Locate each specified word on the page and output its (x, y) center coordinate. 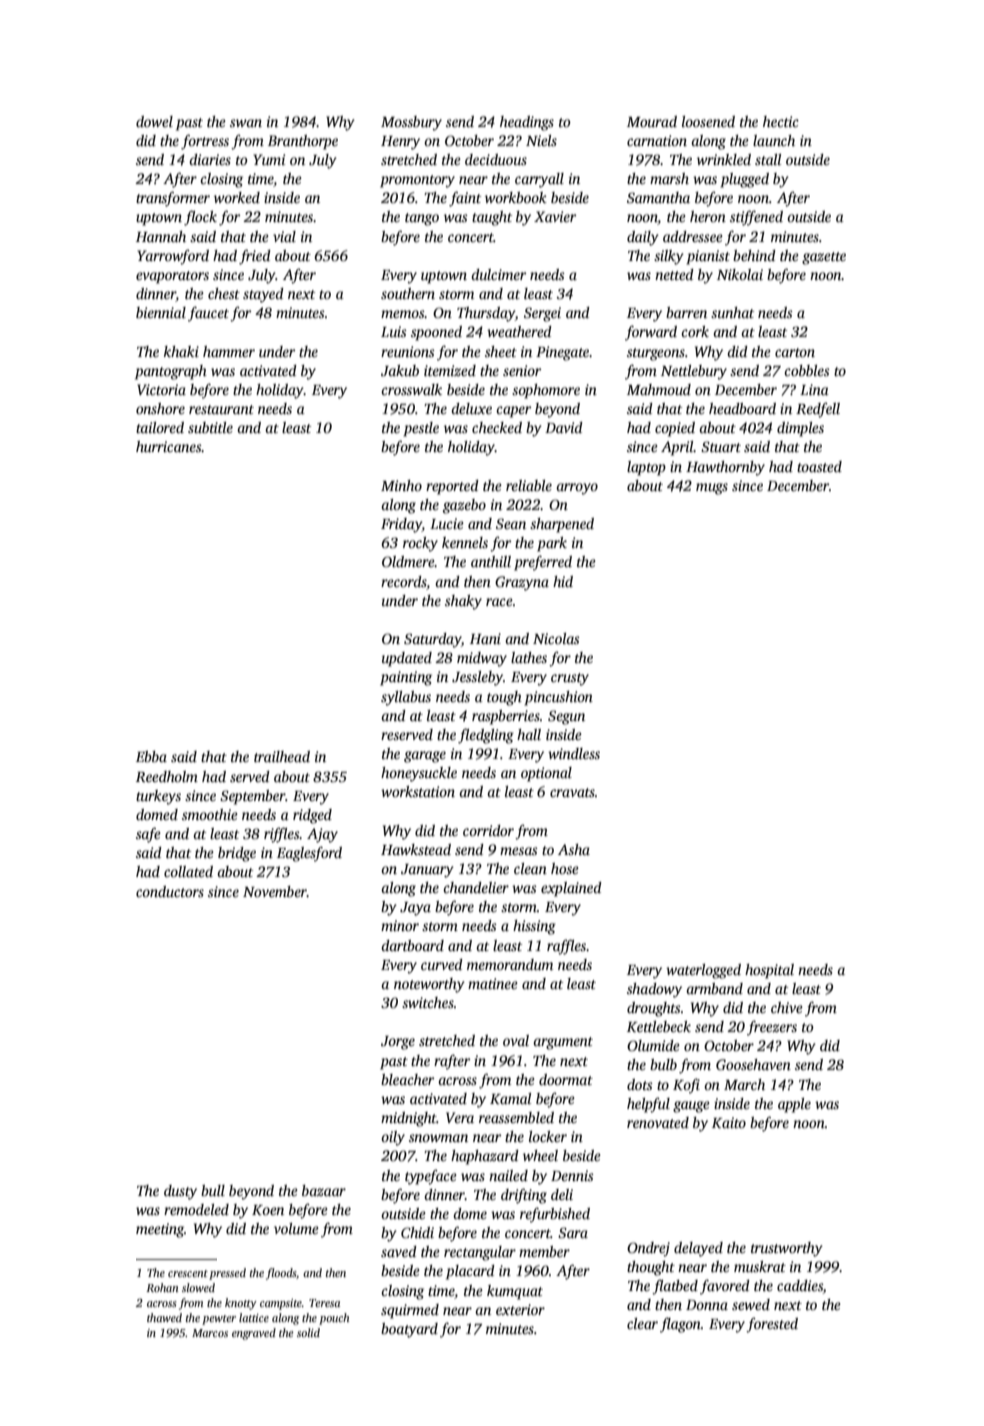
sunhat (732, 312)
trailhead (282, 756)
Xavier (555, 216)
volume (296, 1228)
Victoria (161, 389)
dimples (800, 429)
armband (714, 988)
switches (428, 1002)
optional (546, 774)
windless (574, 753)
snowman (438, 1138)
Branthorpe (303, 142)
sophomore (546, 391)
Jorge (398, 1043)
